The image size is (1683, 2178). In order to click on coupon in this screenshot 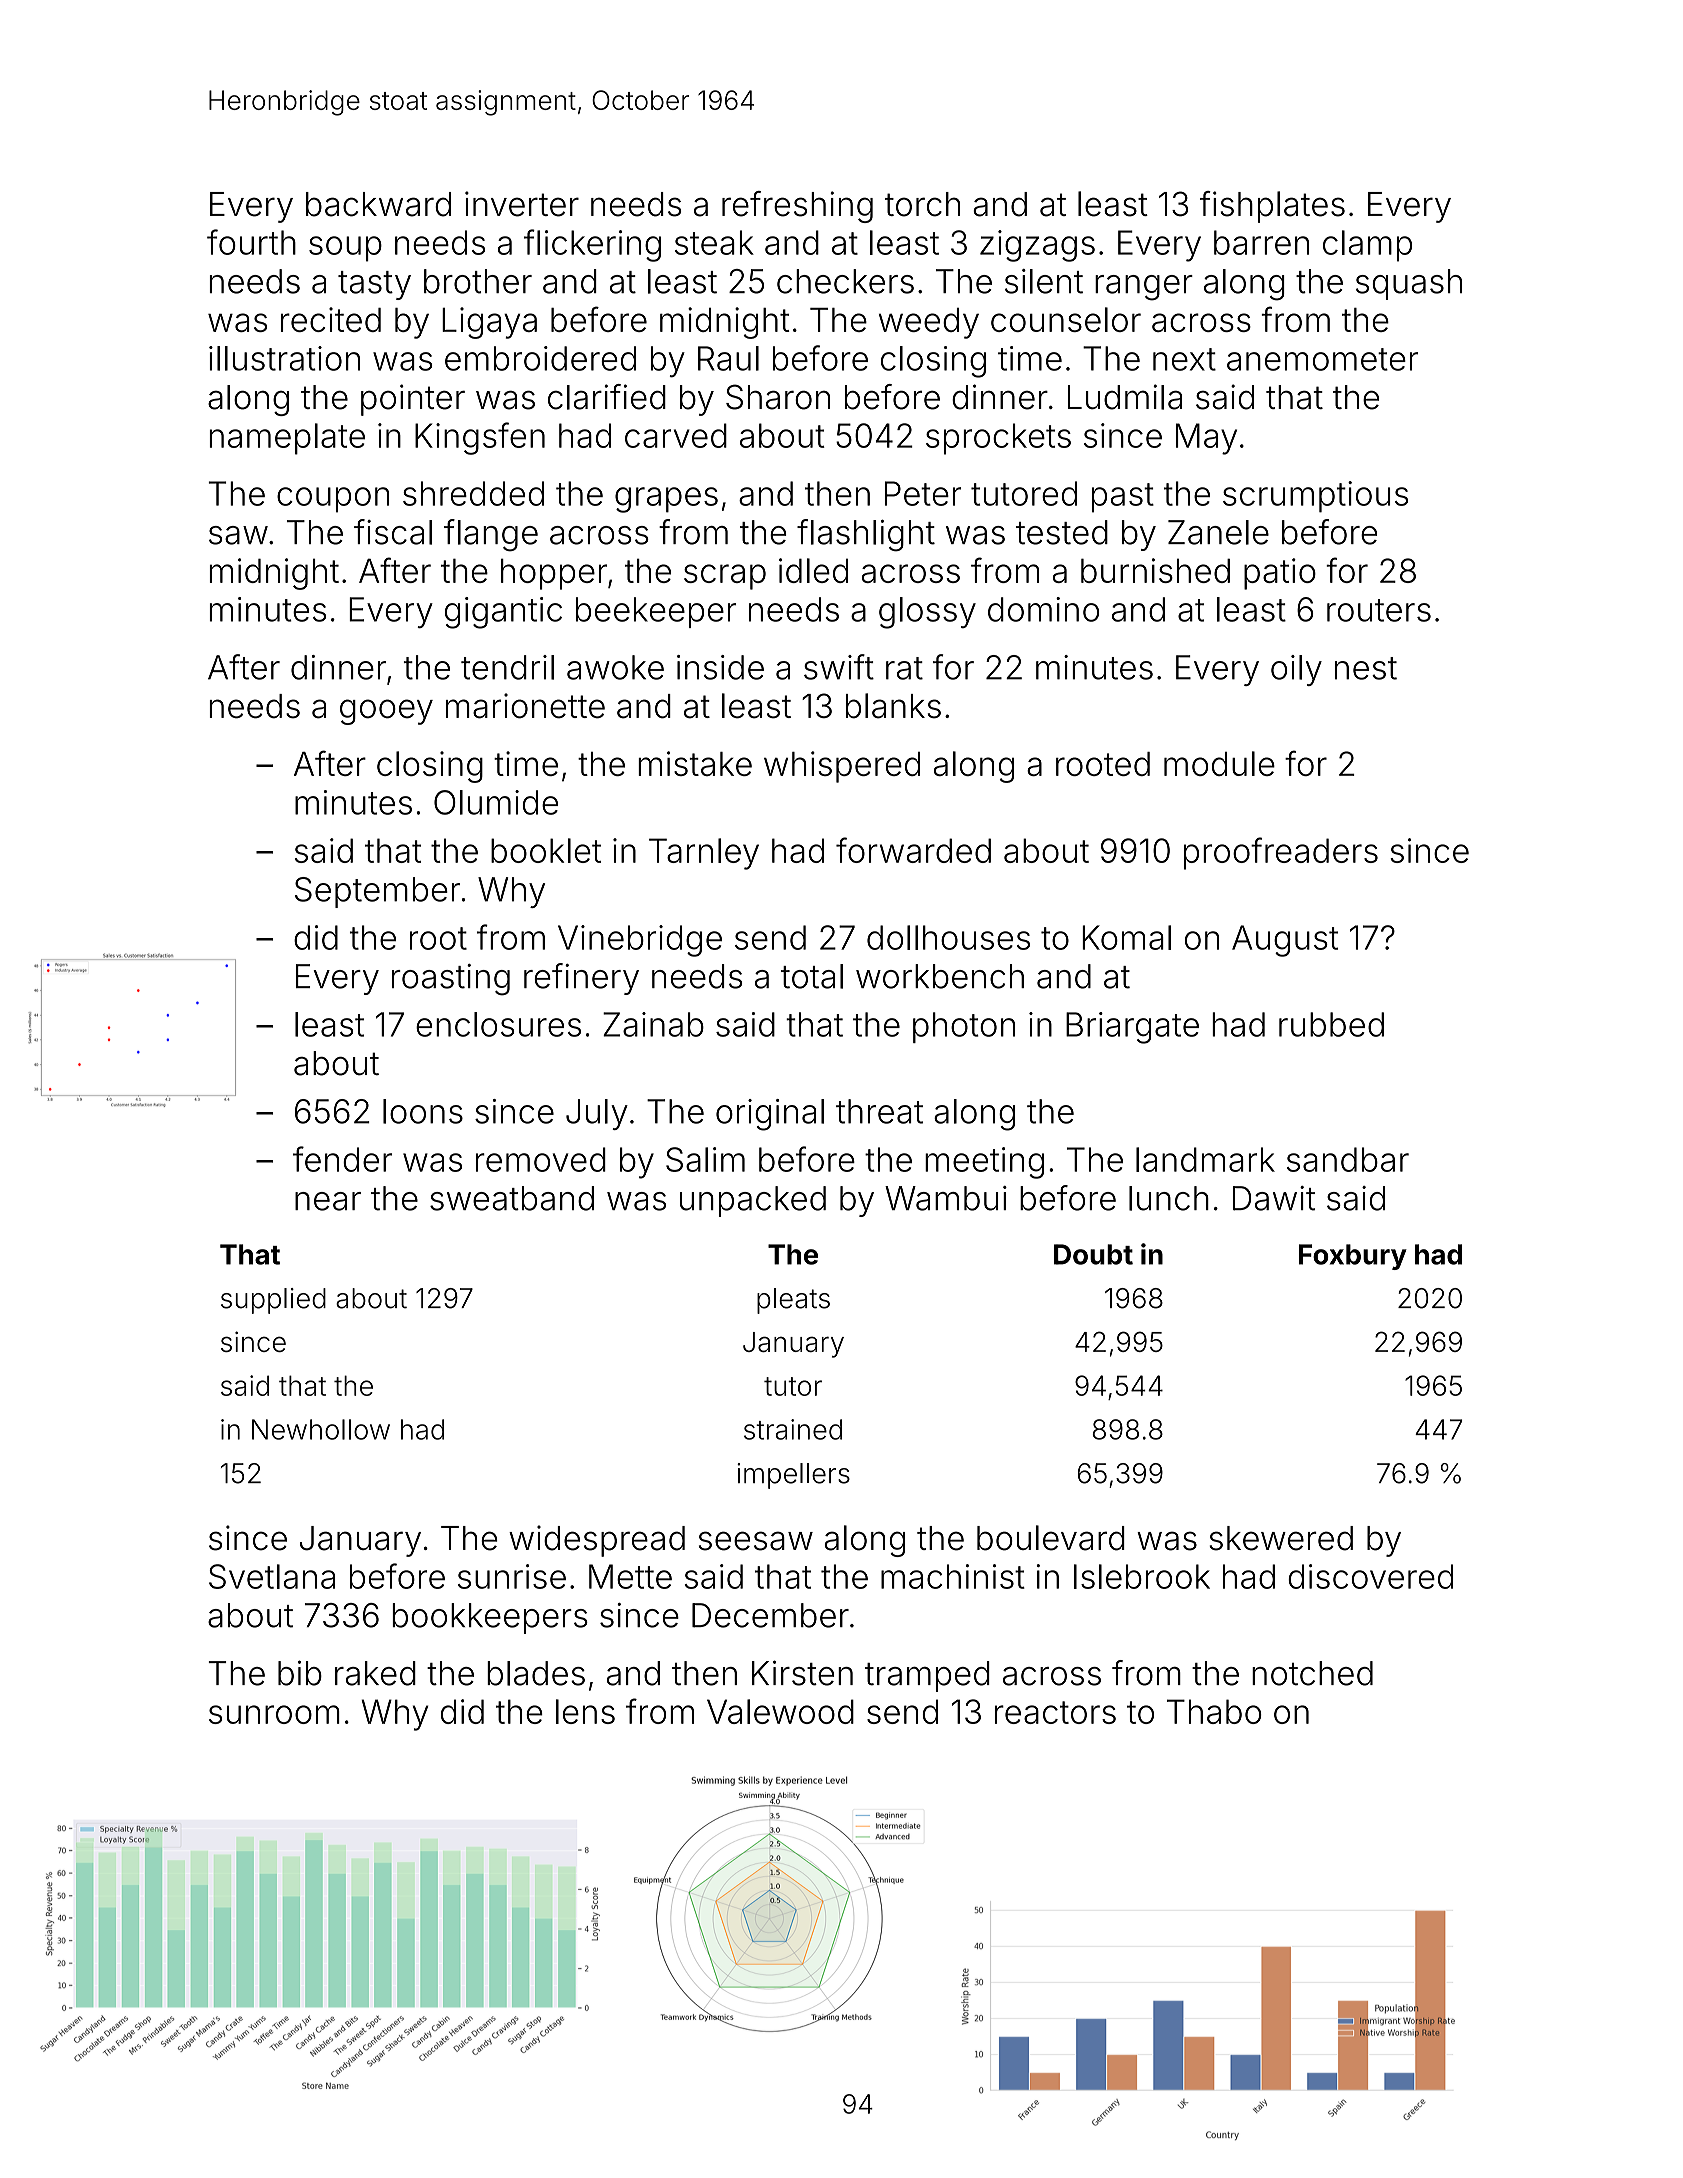, I will do `click(333, 500)`.
